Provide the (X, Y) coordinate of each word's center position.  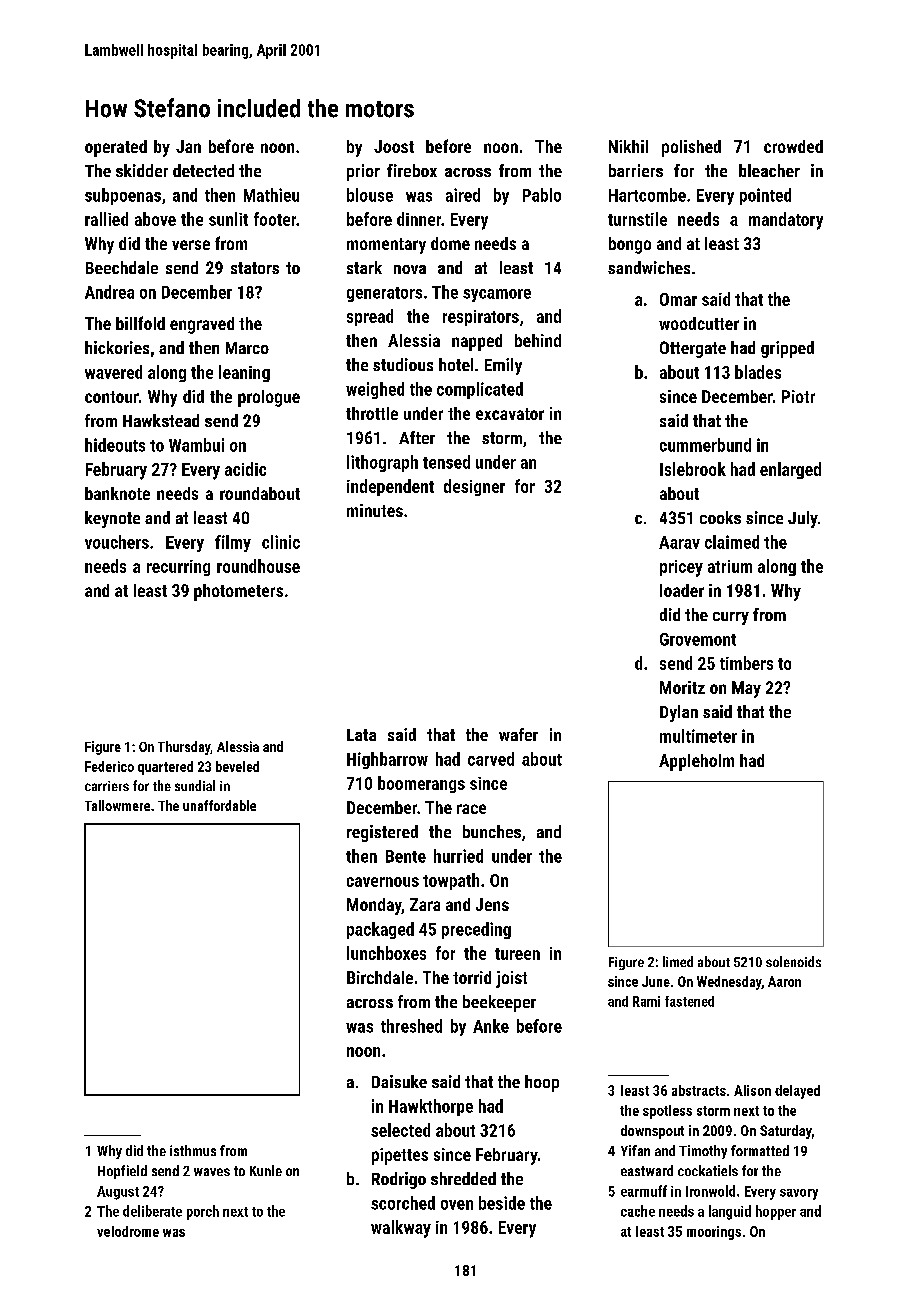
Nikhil (628, 146)
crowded (793, 146)
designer (474, 487)
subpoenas (123, 196)
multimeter (698, 736)
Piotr (798, 396)
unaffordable (219, 805)
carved (491, 759)
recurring (178, 568)
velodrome (128, 1231)
